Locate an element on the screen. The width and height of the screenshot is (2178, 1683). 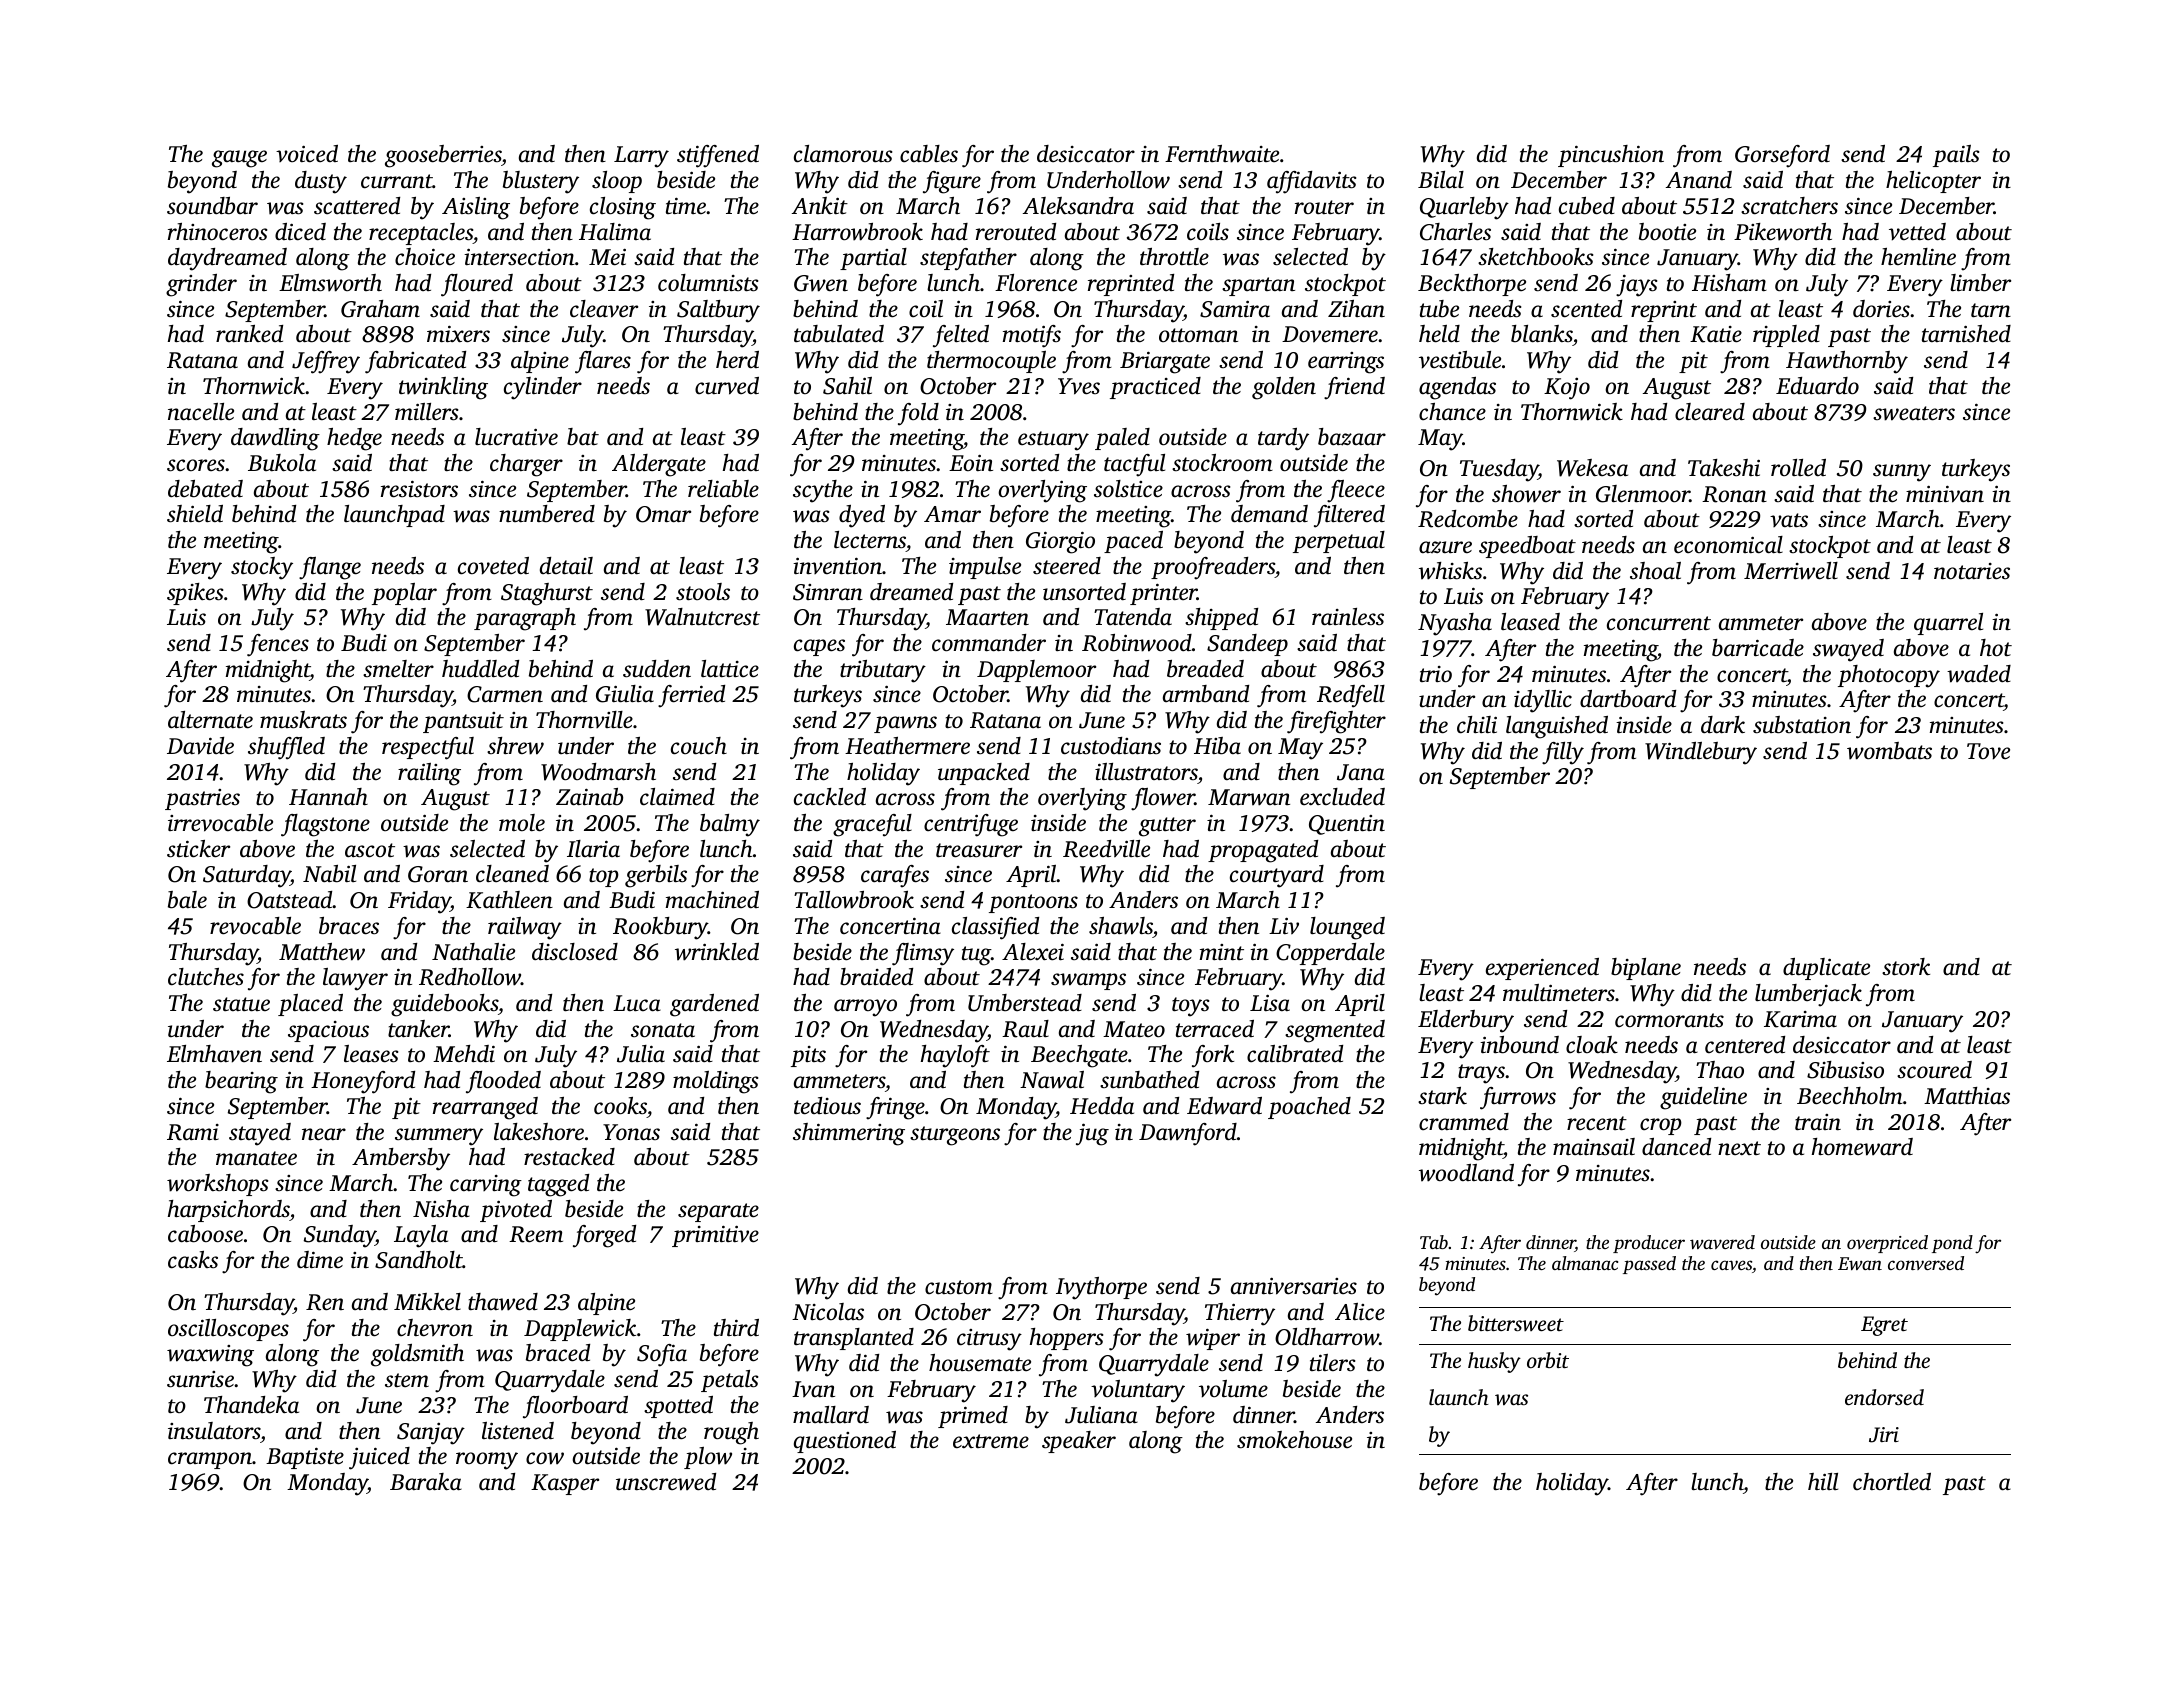
shield is located at coordinates (195, 514).
